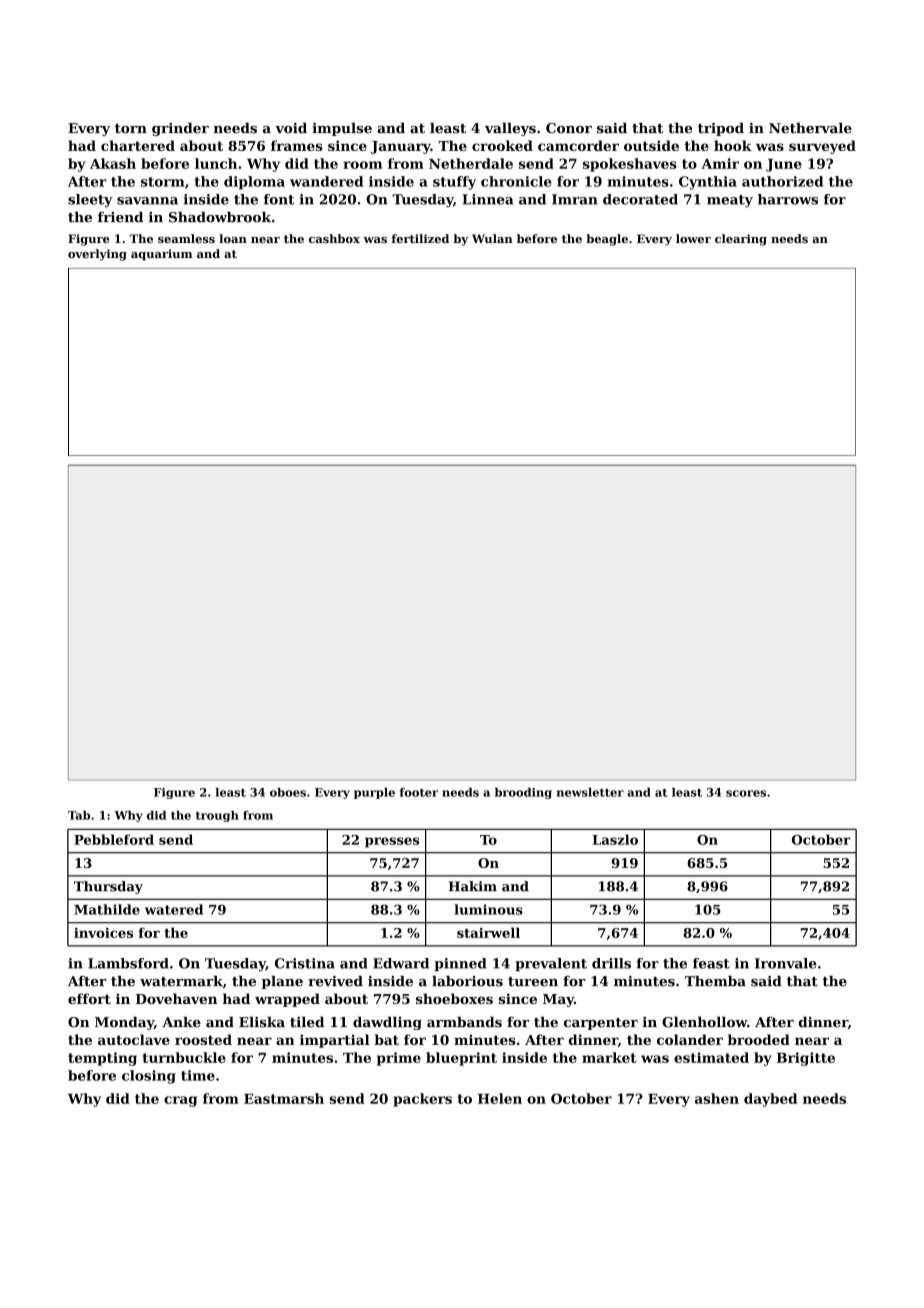 This screenshot has width=924, height=1308. Describe the element at coordinates (79, 815) in the screenshot. I see `Tab` at that location.
